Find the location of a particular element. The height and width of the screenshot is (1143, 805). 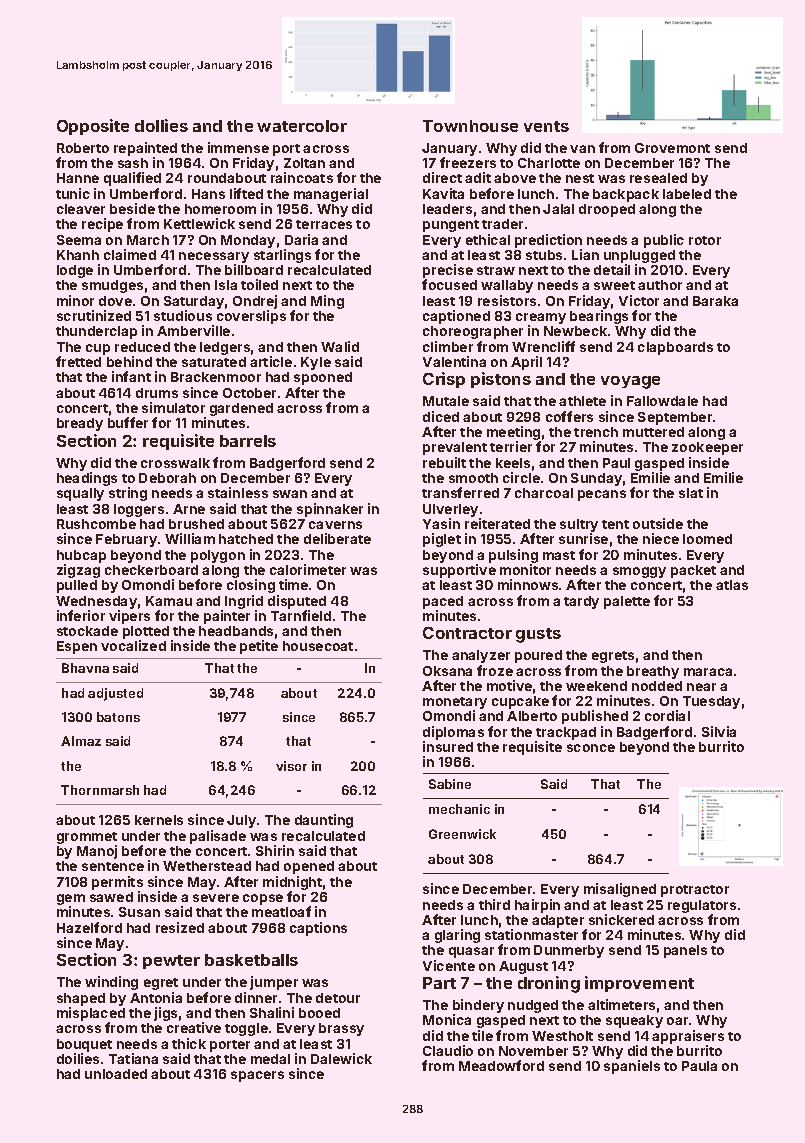

spaniels is located at coordinates (632, 1067).
